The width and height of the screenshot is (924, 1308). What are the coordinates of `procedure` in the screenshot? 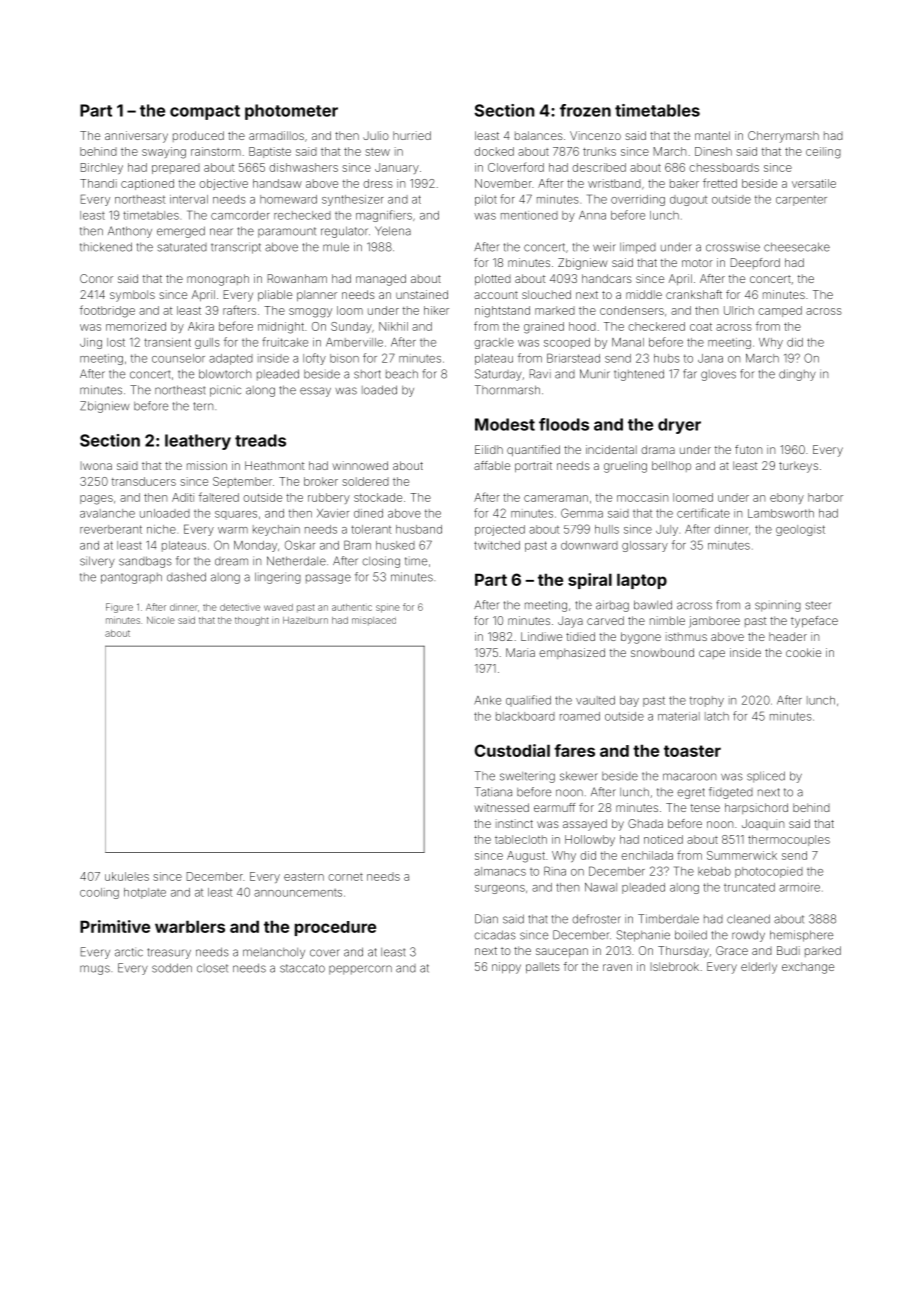 It's located at (335, 928).
